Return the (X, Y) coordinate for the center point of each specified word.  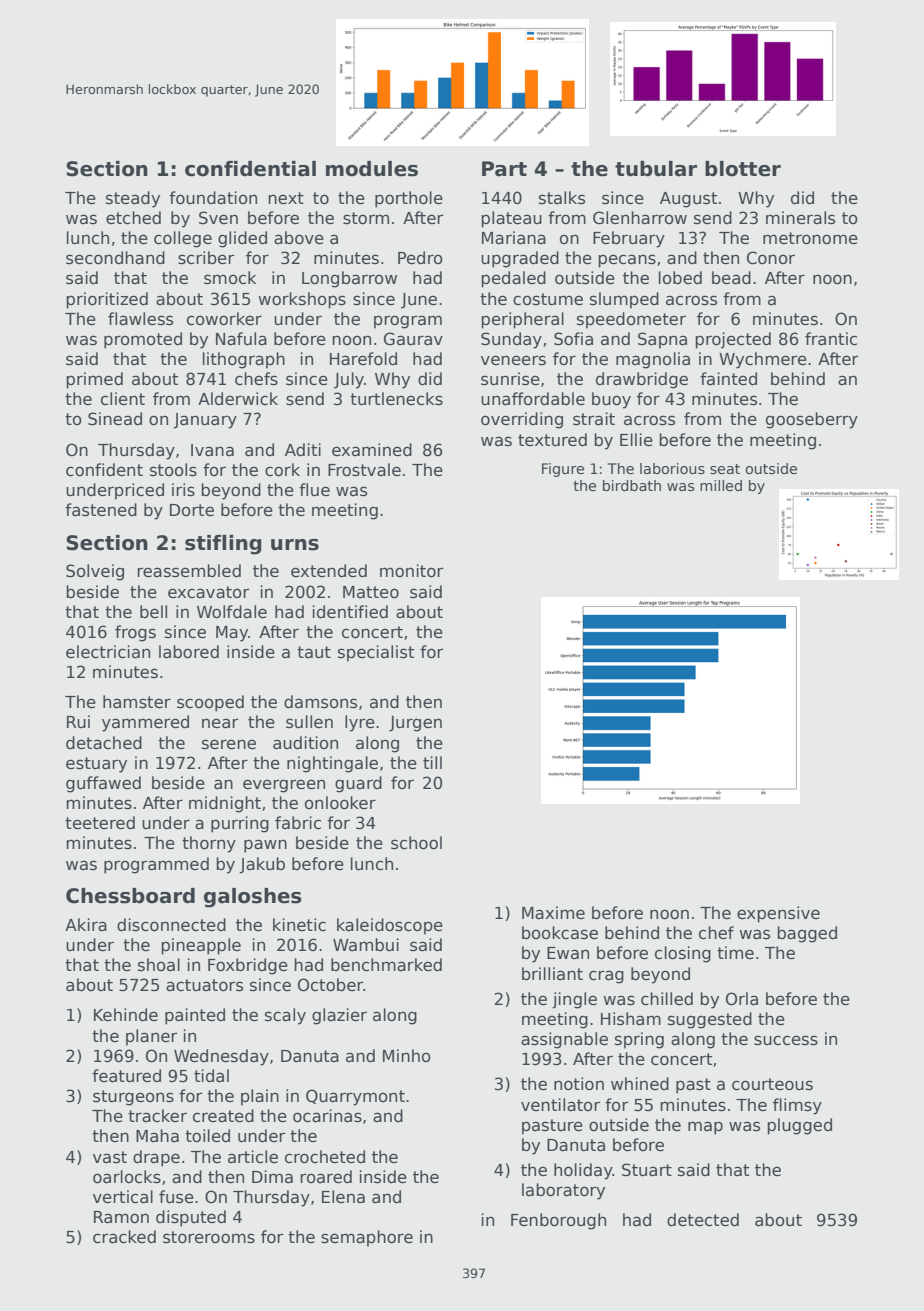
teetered (100, 823)
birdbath (632, 485)
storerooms (209, 1237)
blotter (743, 169)
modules (372, 169)
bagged (807, 934)
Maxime (553, 913)
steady (133, 199)
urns (295, 545)
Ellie (636, 440)
